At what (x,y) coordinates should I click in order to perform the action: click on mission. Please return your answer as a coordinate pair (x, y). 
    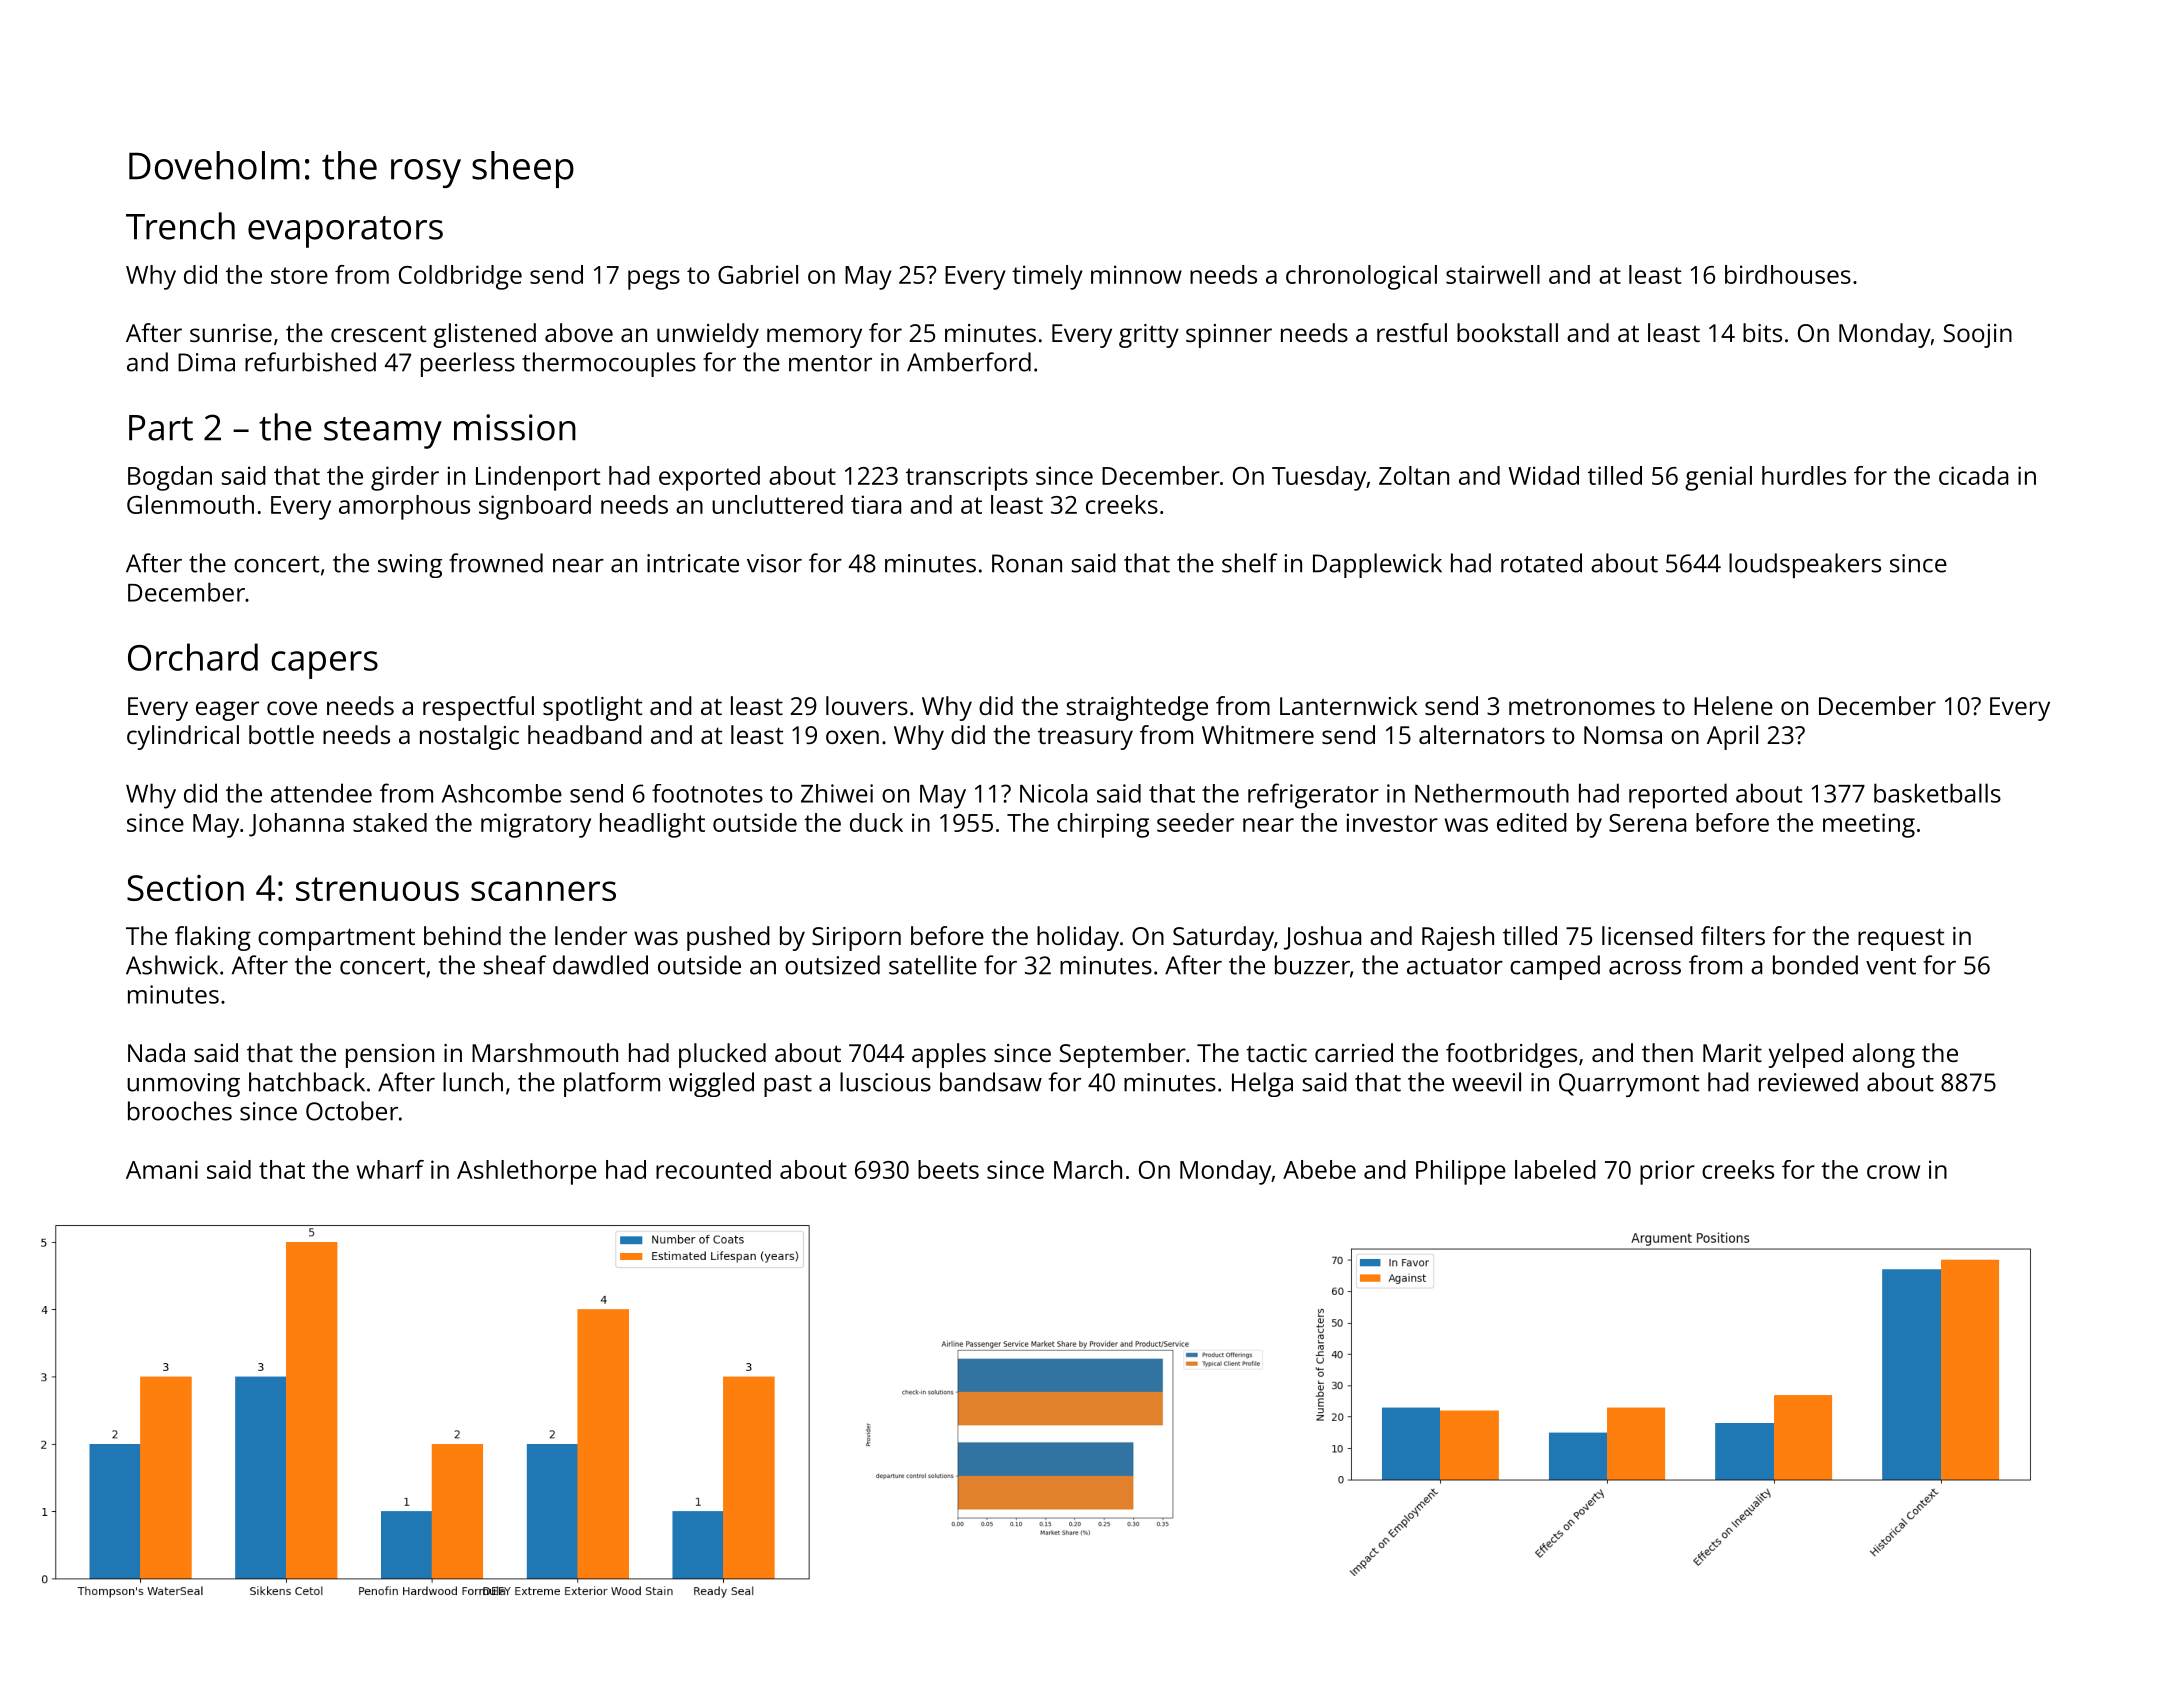
    Looking at the image, I should click on (515, 427).
